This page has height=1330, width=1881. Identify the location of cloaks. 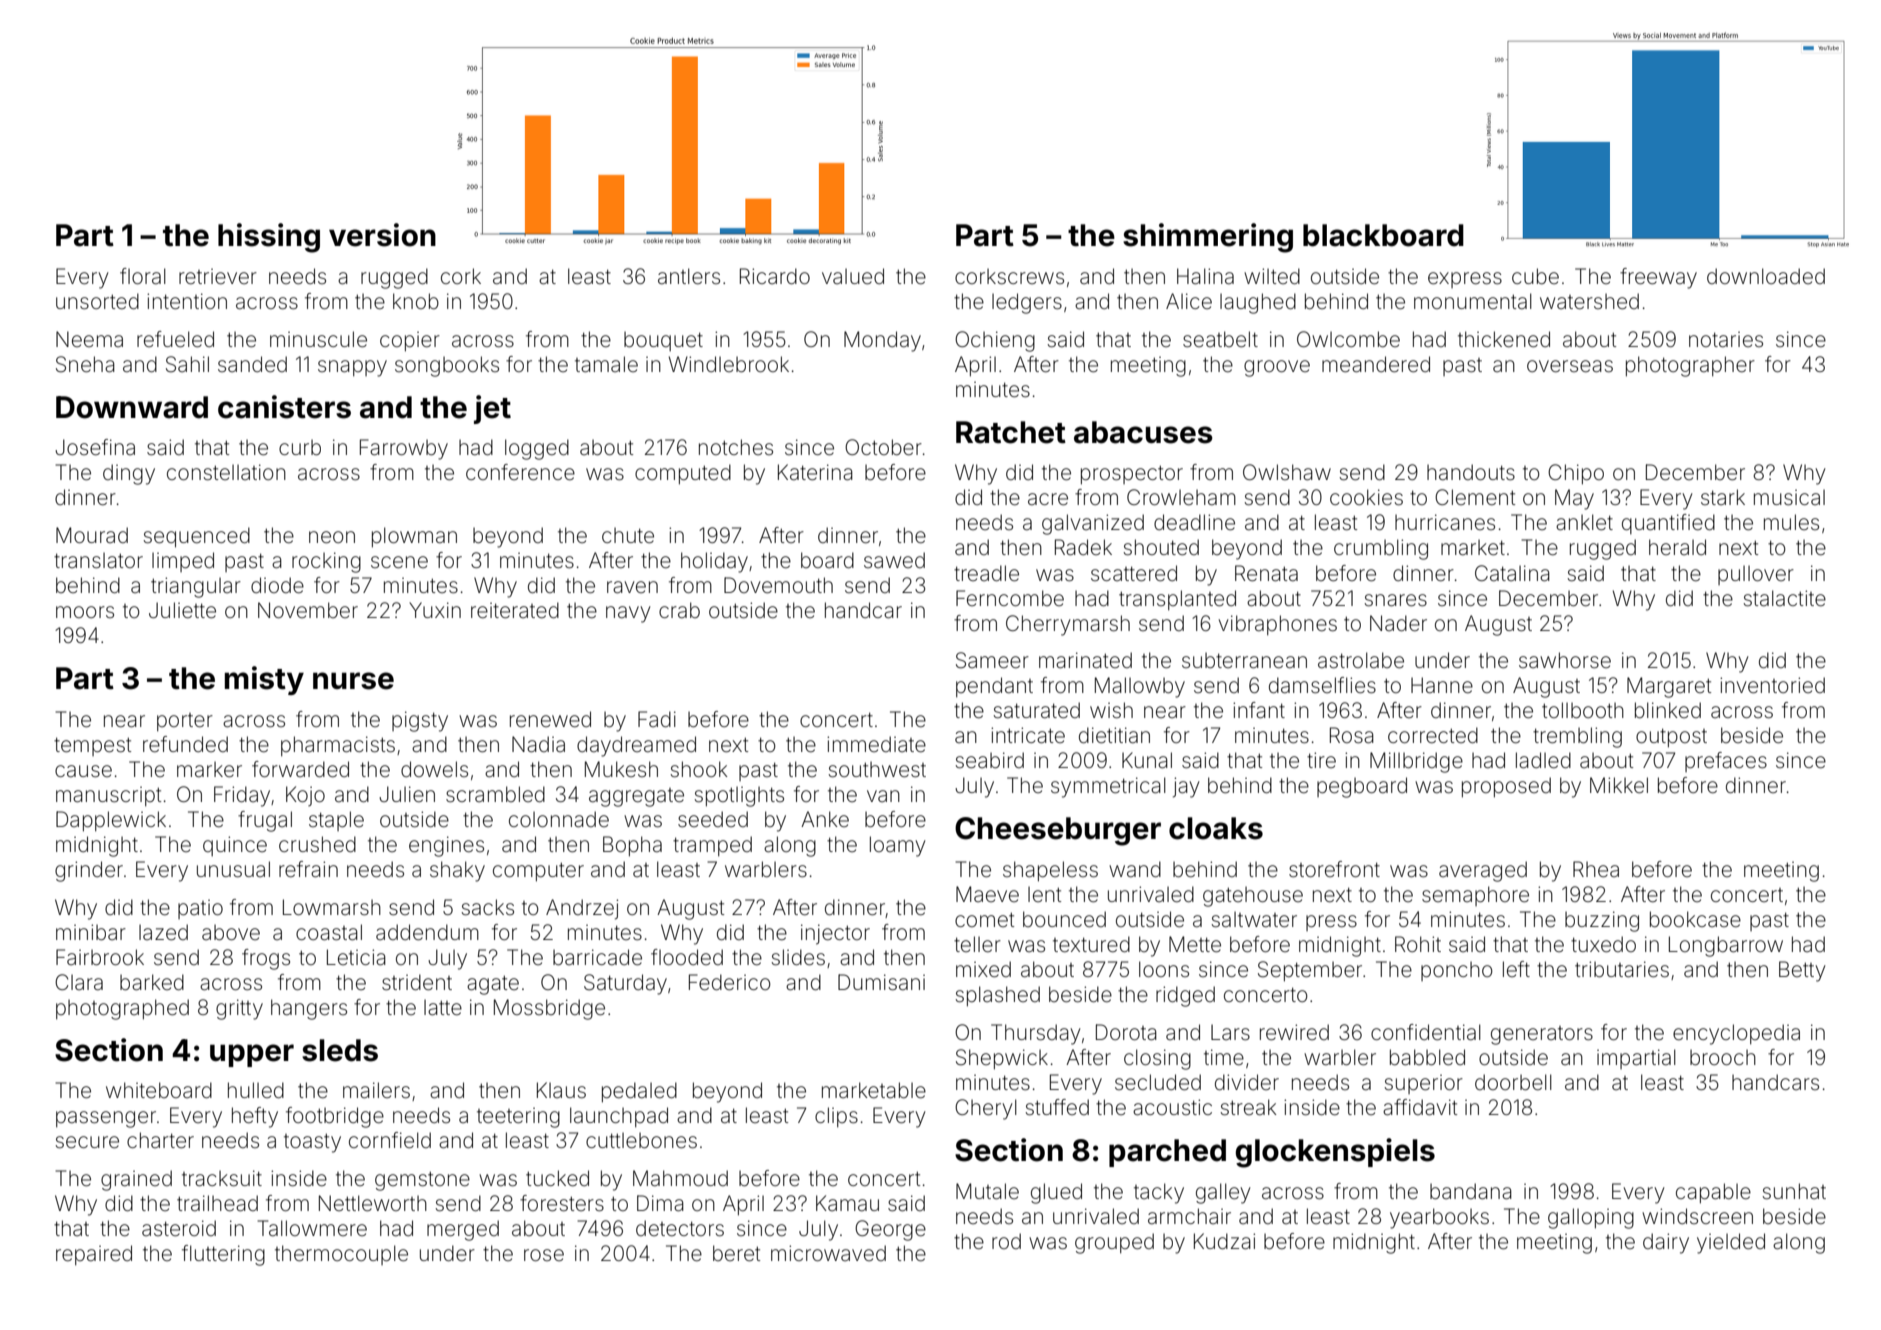
(1216, 828).
